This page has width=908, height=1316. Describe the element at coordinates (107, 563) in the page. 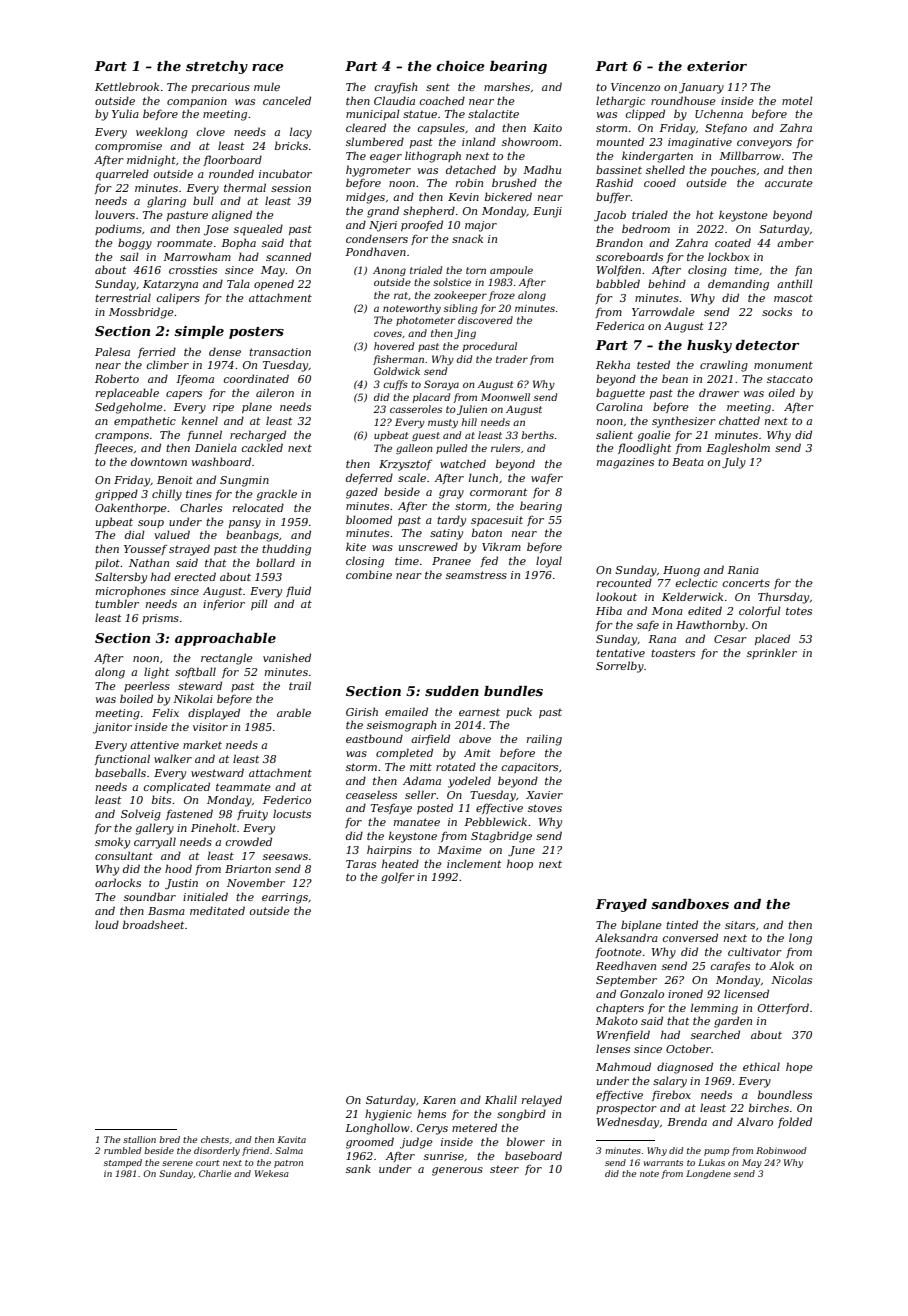

I see `pilot` at that location.
